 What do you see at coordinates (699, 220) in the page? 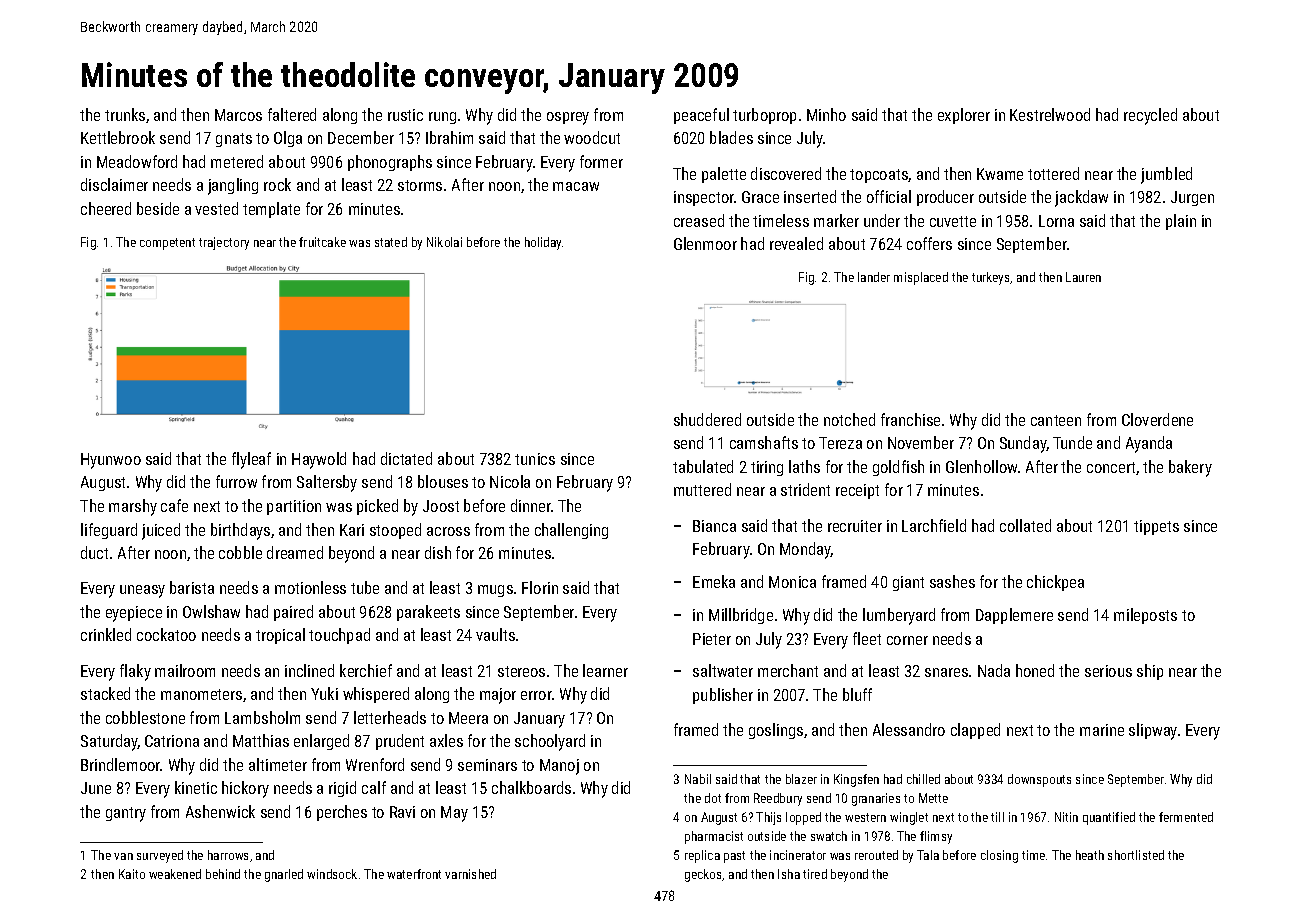
I see `creased` at bounding box center [699, 220].
